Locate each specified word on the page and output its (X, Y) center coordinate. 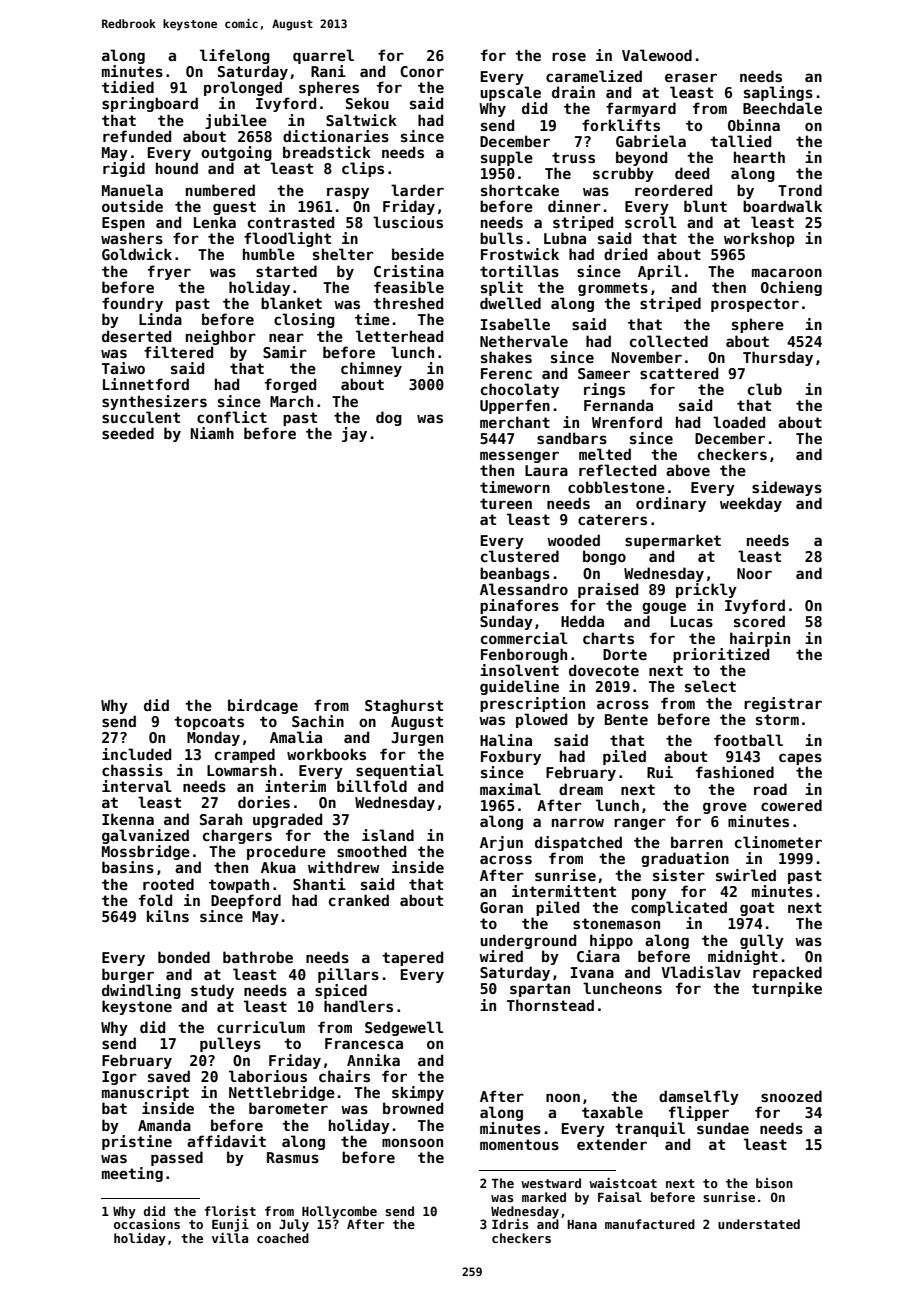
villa (230, 1238)
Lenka (215, 222)
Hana (582, 1224)
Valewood (657, 55)
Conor (422, 71)
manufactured (650, 1224)
